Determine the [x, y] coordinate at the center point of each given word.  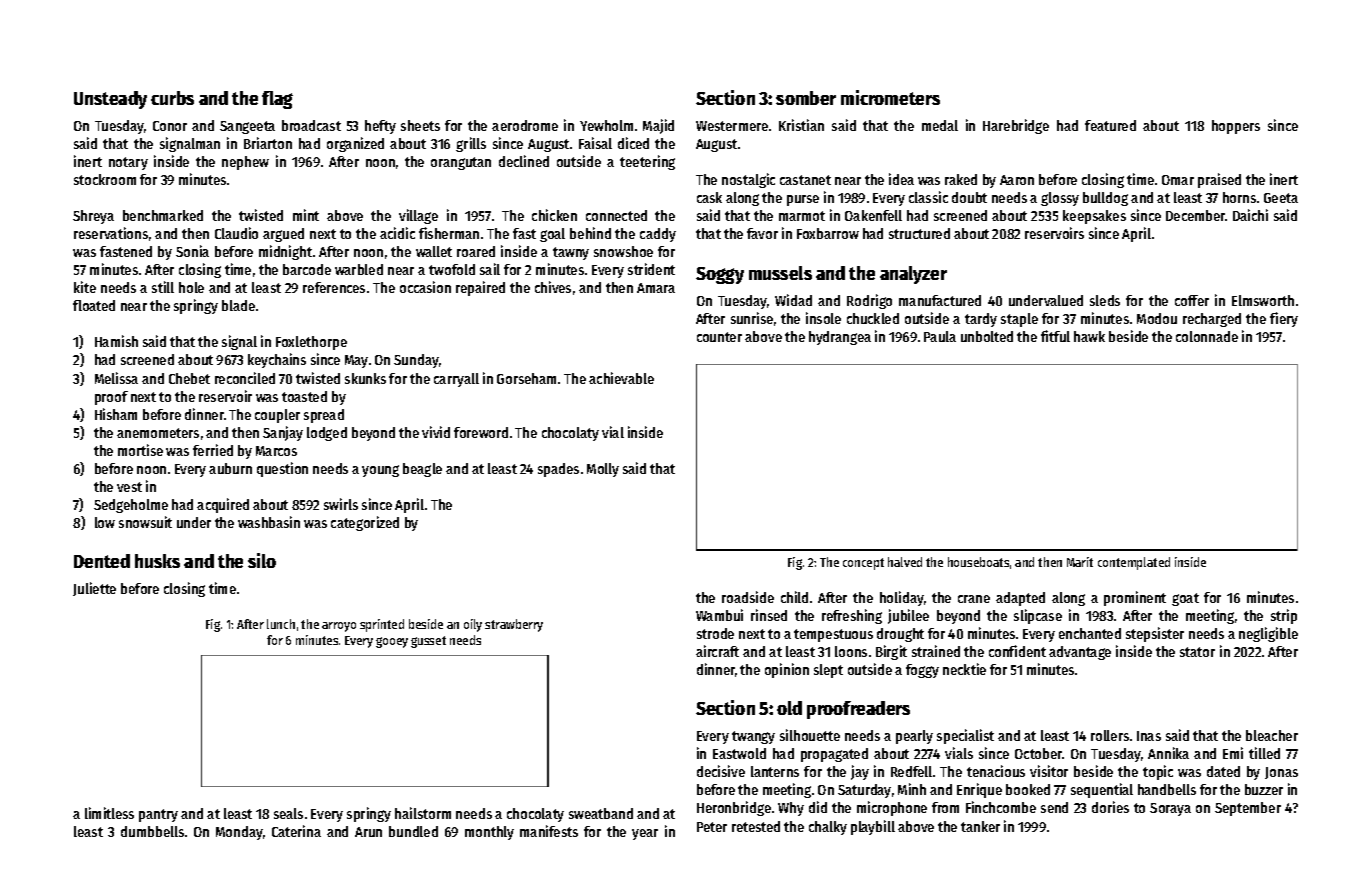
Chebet [189, 378]
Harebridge [1016, 126]
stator [1197, 652]
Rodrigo [869, 301]
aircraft [717, 651]
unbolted [987, 336]
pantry [158, 815]
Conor [170, 126]
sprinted [382, 625]
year [645, 834]
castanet [805, 180]
